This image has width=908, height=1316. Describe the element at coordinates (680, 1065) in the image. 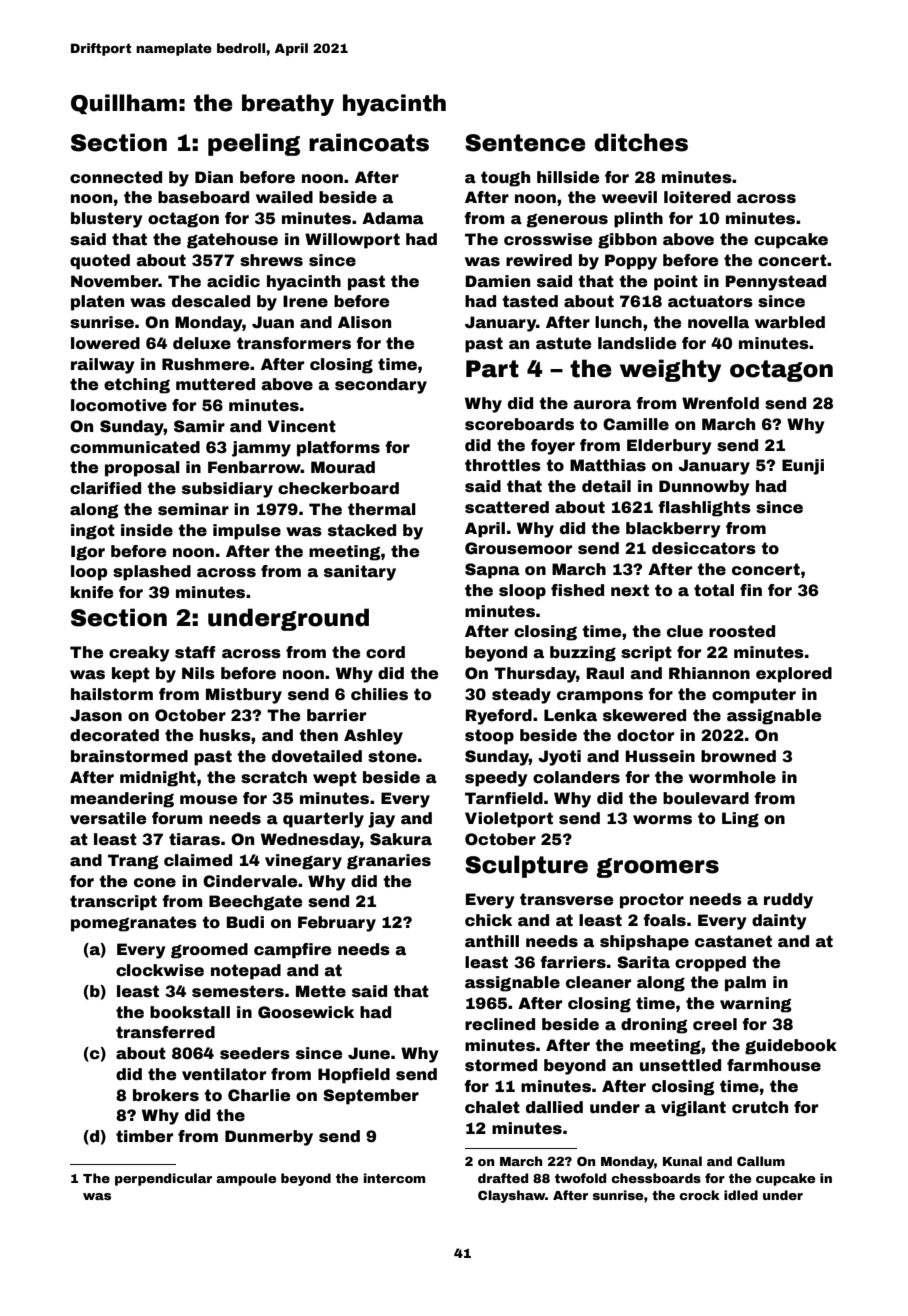

I see `unsettled` at that location.
